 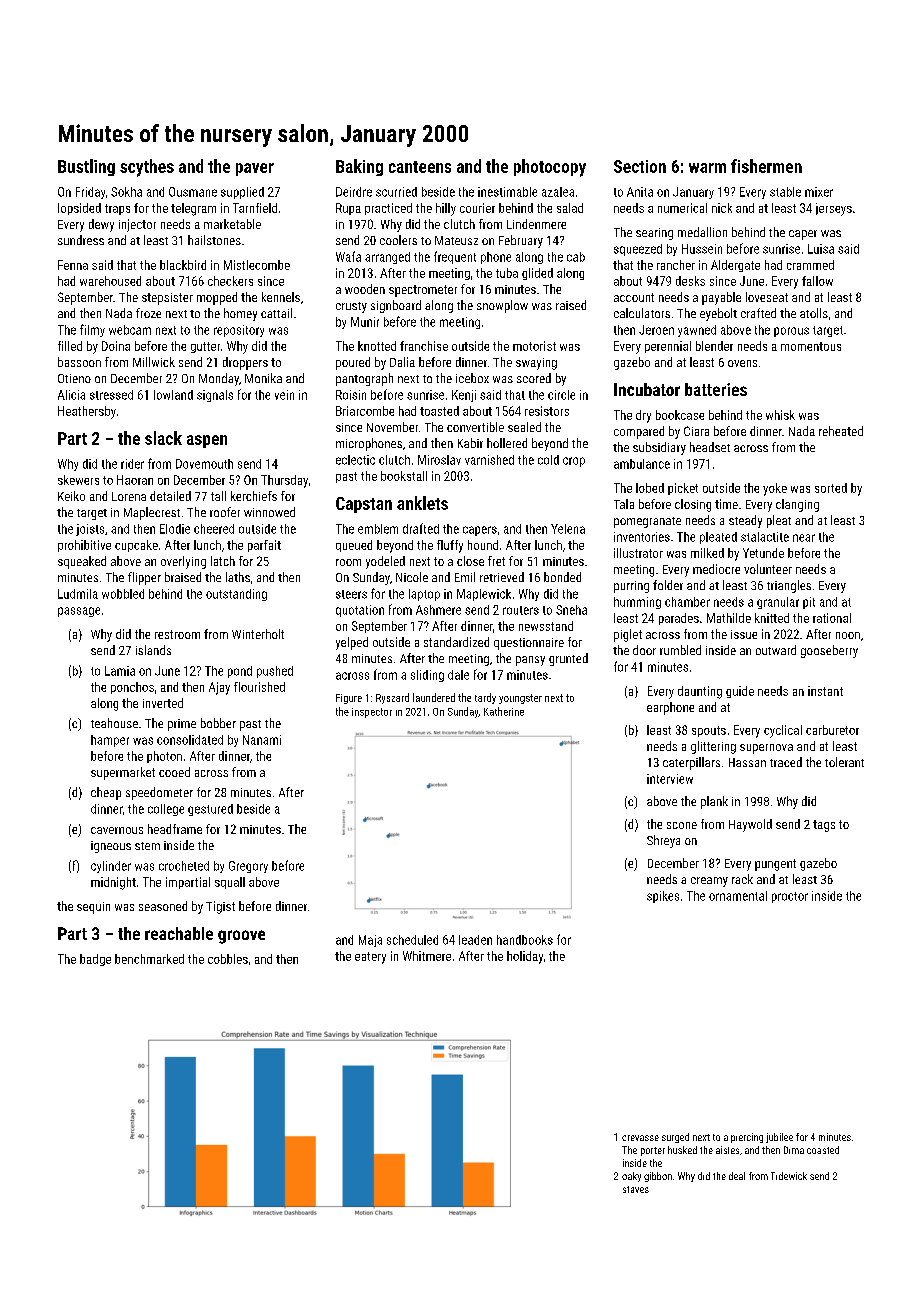 I want to click on fallow, so click(x=817, y=281).
